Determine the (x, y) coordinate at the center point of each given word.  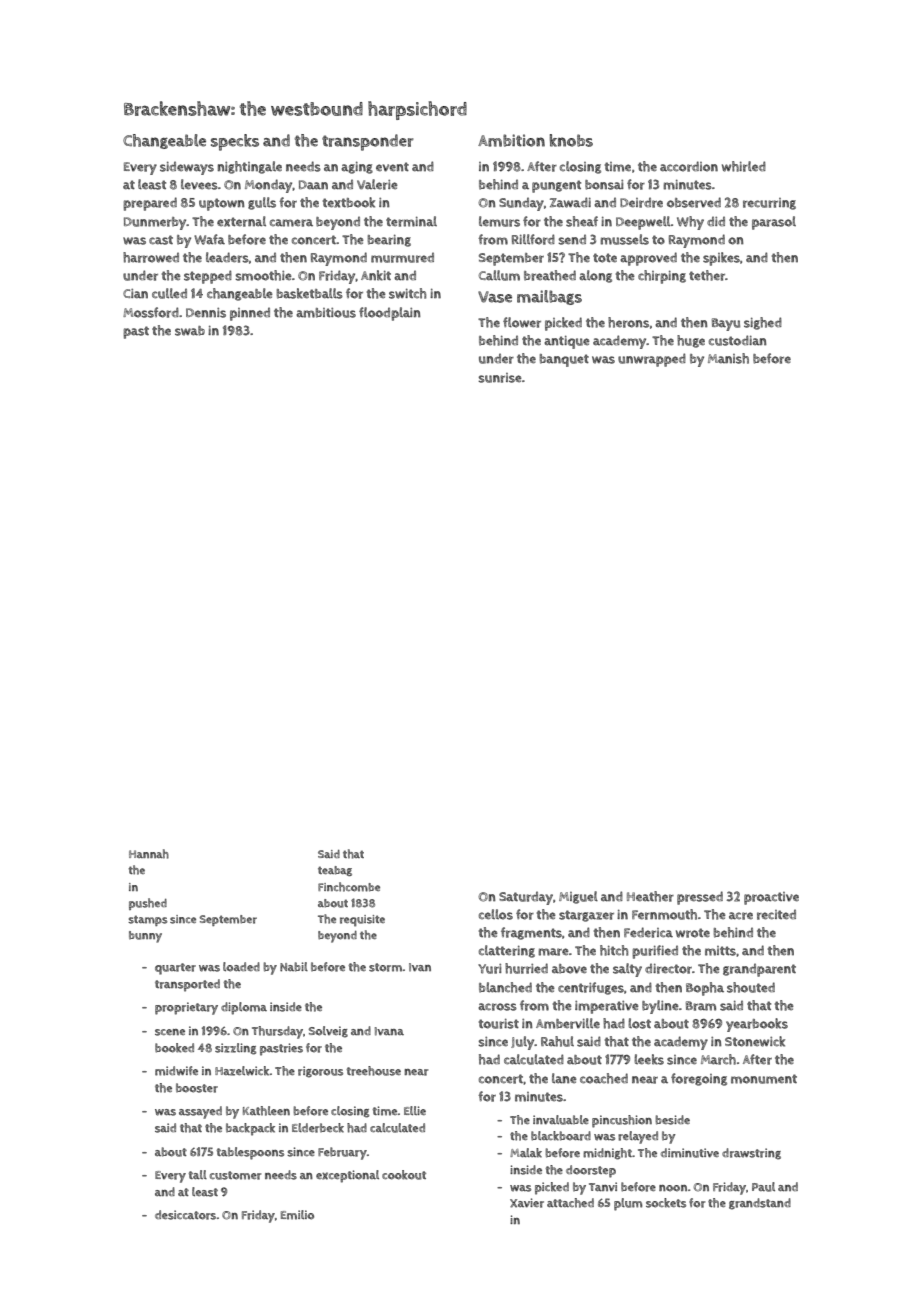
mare (553, 952)
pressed (700, 898)
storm (385, 967)
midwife (176, 1071)
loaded (241, 967)
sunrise (500, 378)
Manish (728, 358)
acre (741, 916)
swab (190, 331)
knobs (571, 140)
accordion (689, 166)
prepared (150, 204)
